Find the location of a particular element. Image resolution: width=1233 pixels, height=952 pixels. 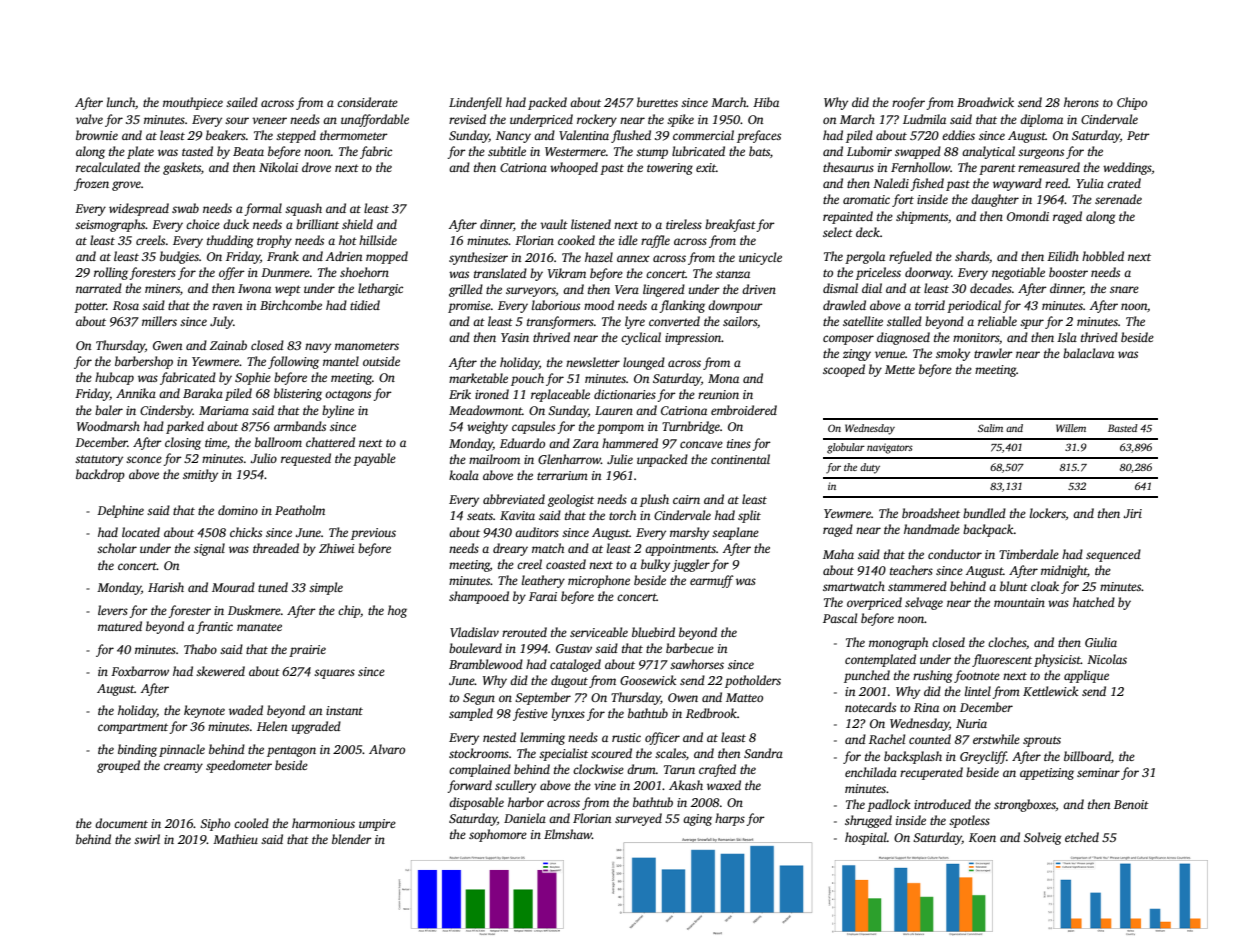

Thabo is located at coordinates (200, 649).
